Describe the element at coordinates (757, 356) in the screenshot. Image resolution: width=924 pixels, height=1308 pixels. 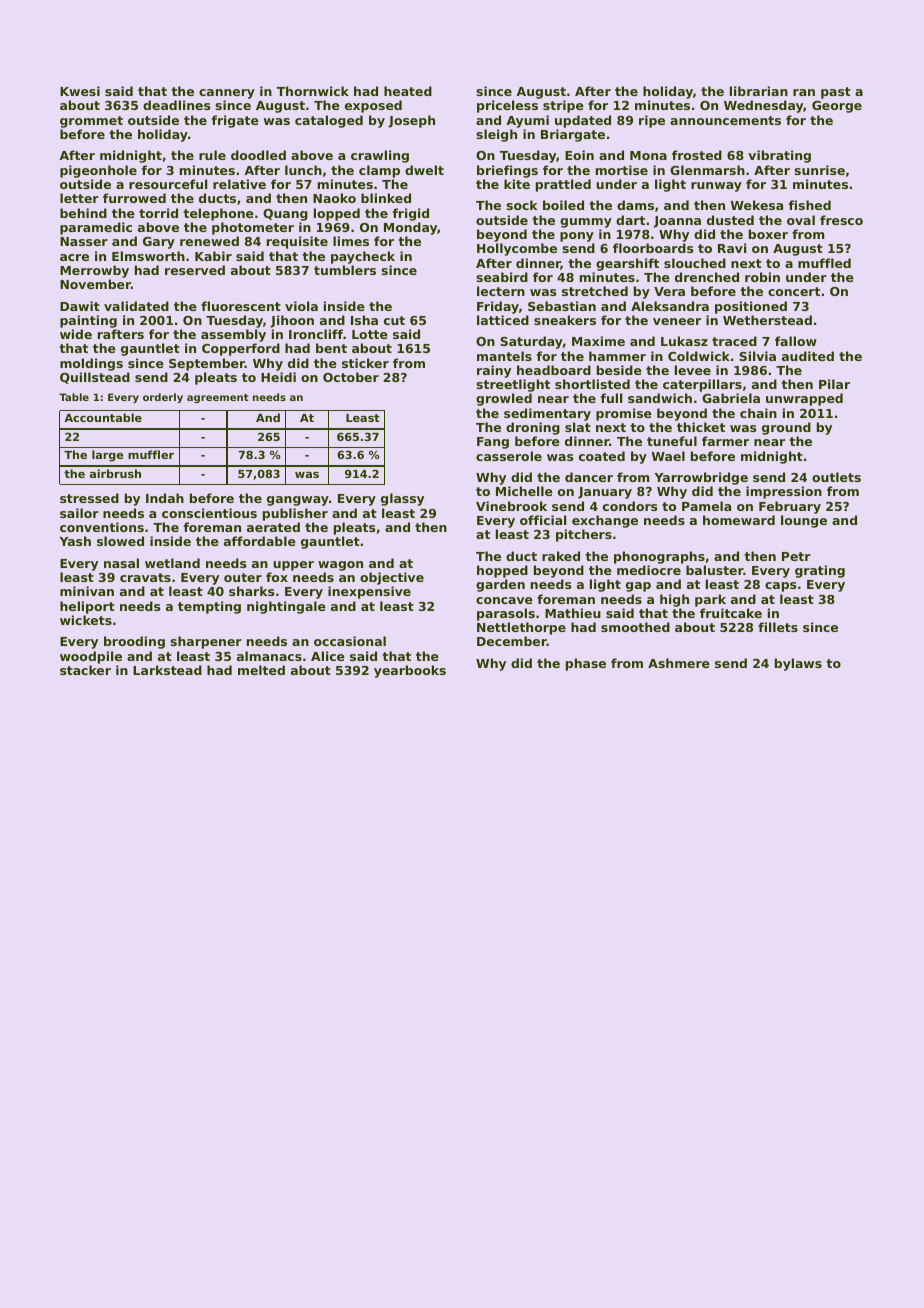
I see `Silvia` at that location.
